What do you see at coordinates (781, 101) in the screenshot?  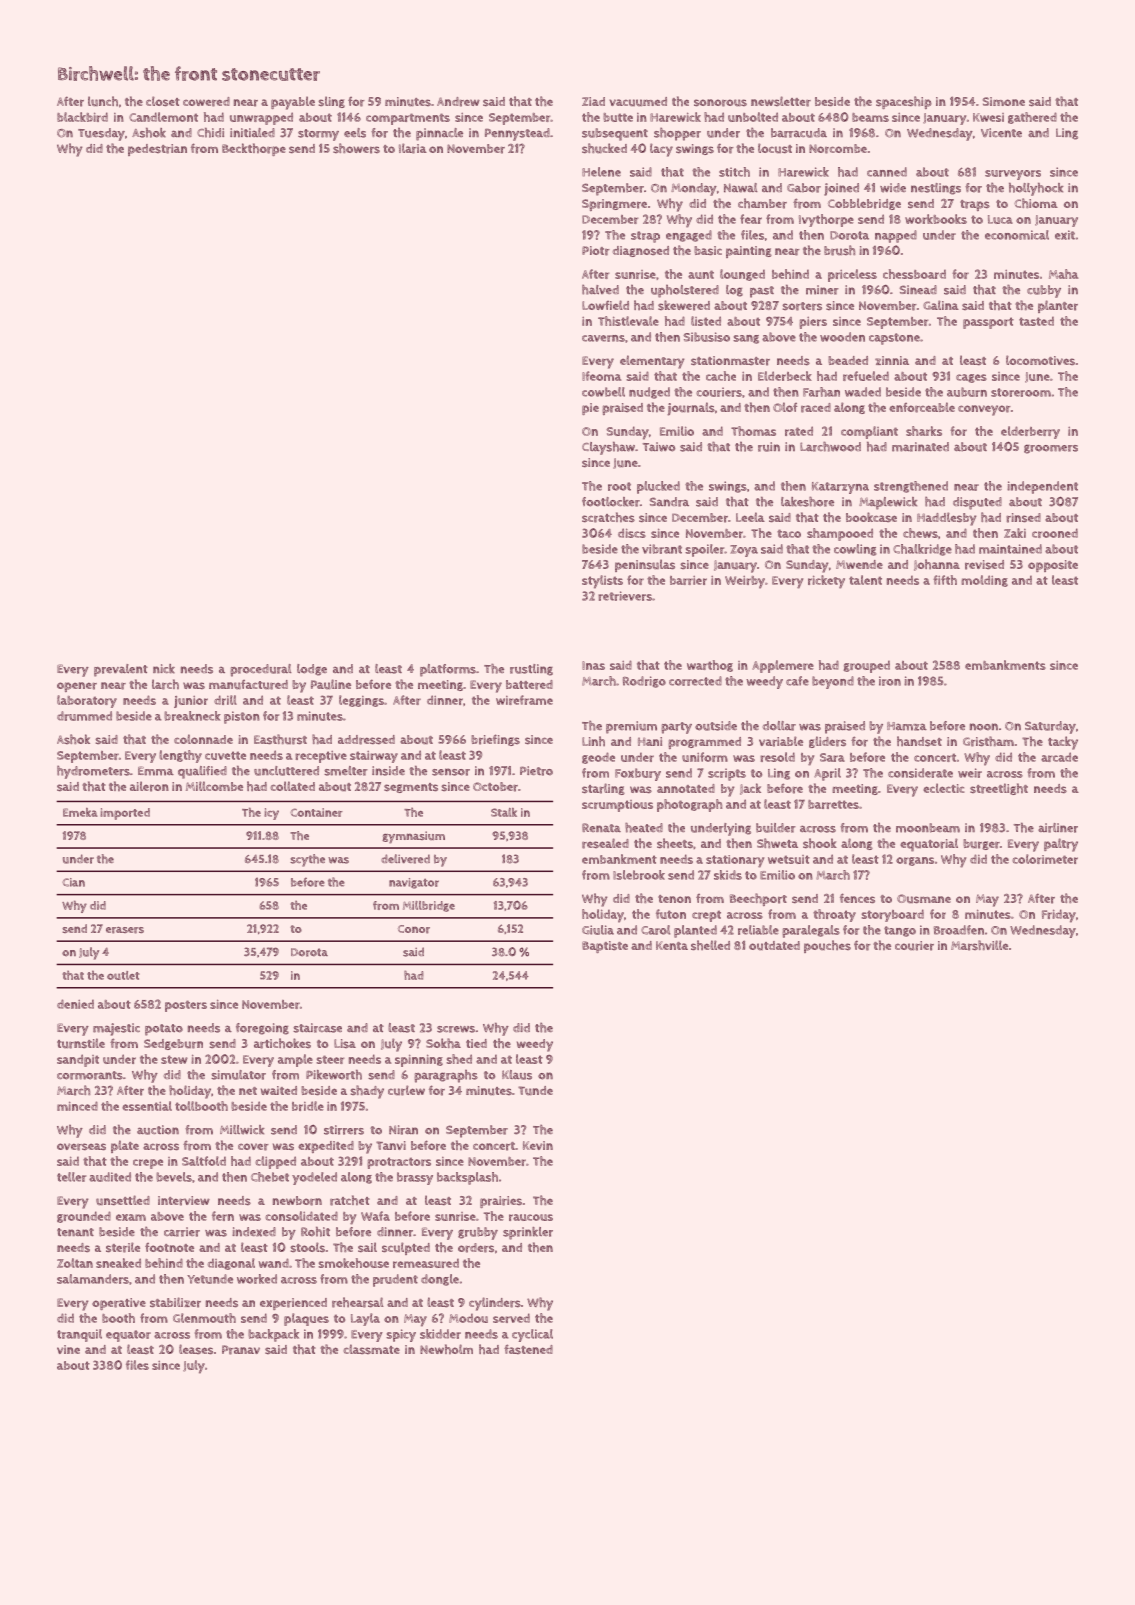 I see `newsletter` at bounding box center [781, 101].
